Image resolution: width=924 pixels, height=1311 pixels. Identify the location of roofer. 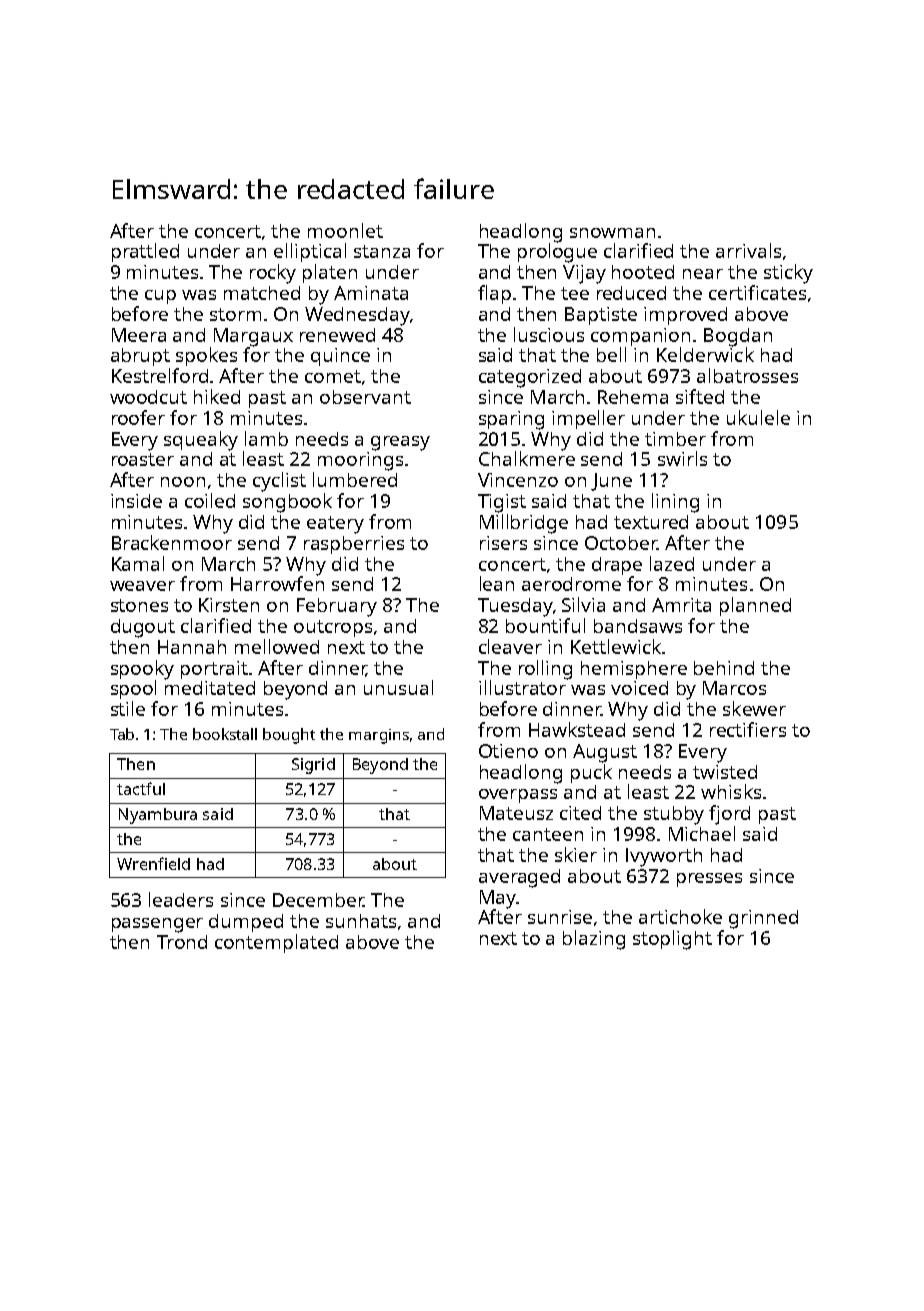
(138, 417).
